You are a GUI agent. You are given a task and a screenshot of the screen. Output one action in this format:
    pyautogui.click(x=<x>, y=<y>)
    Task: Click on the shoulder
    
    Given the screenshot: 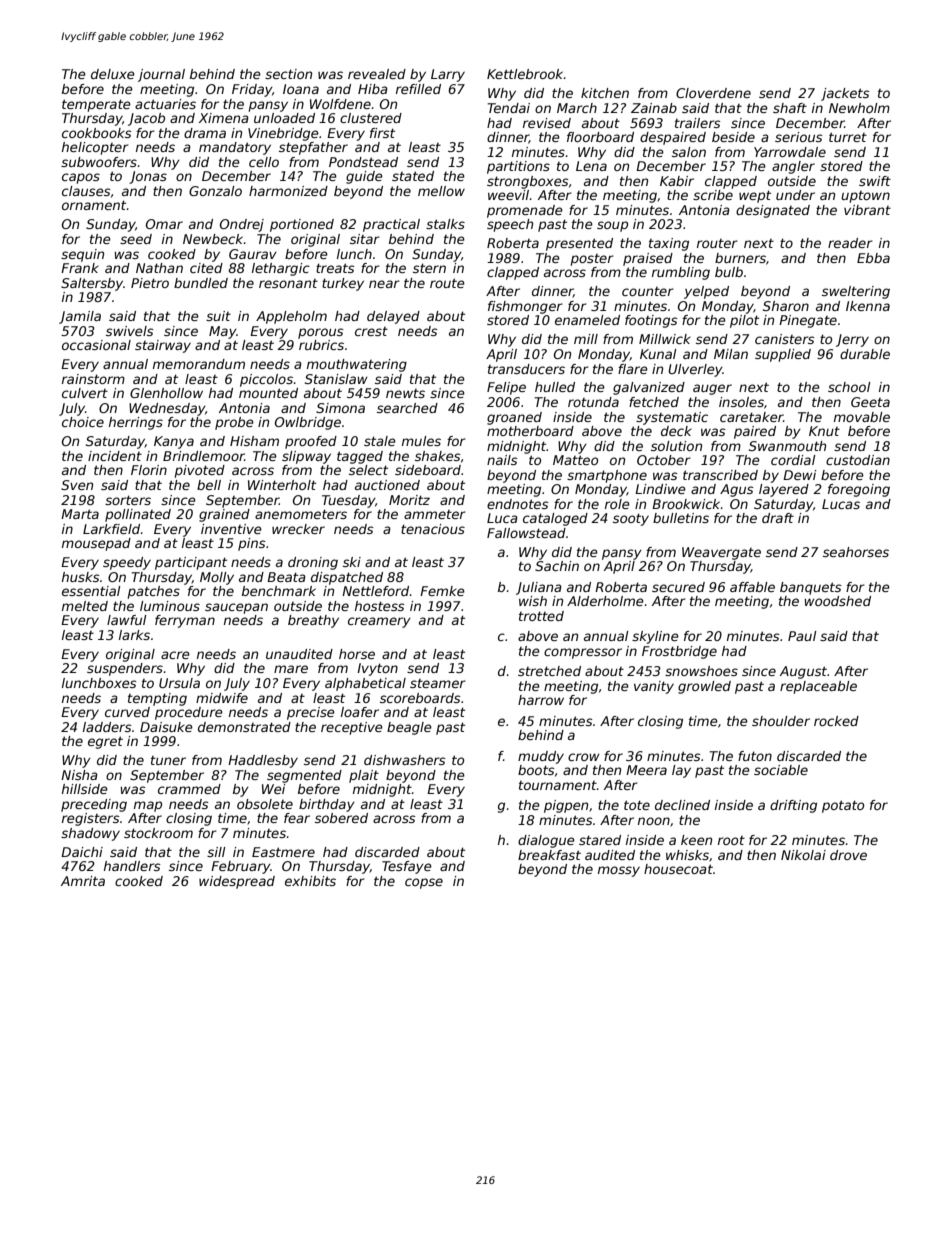 What is the action you would take?
    pyautogui.click(x=781, y=721)
